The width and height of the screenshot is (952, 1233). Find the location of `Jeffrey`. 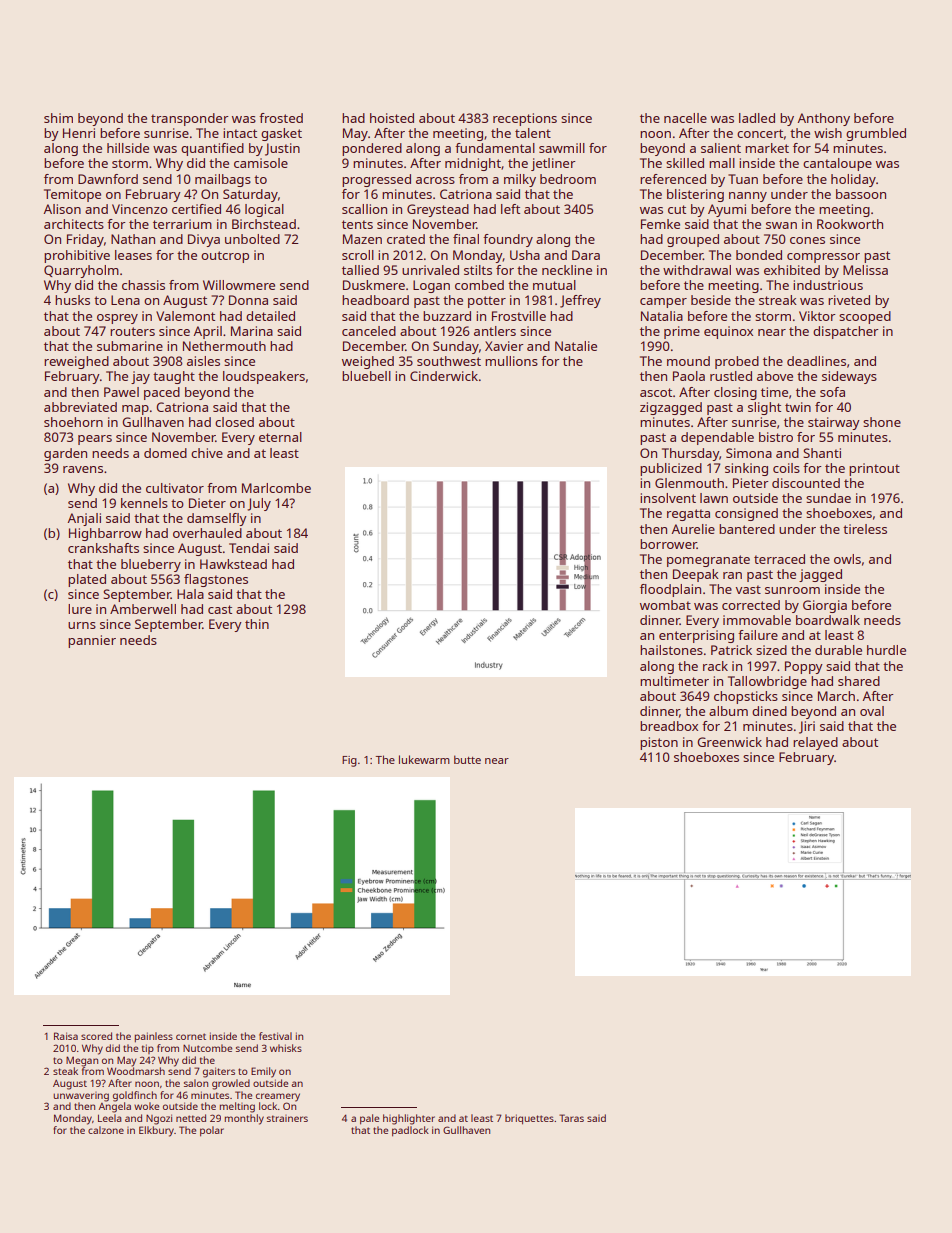

Jeffrey is located at coordinates (580, 301).
